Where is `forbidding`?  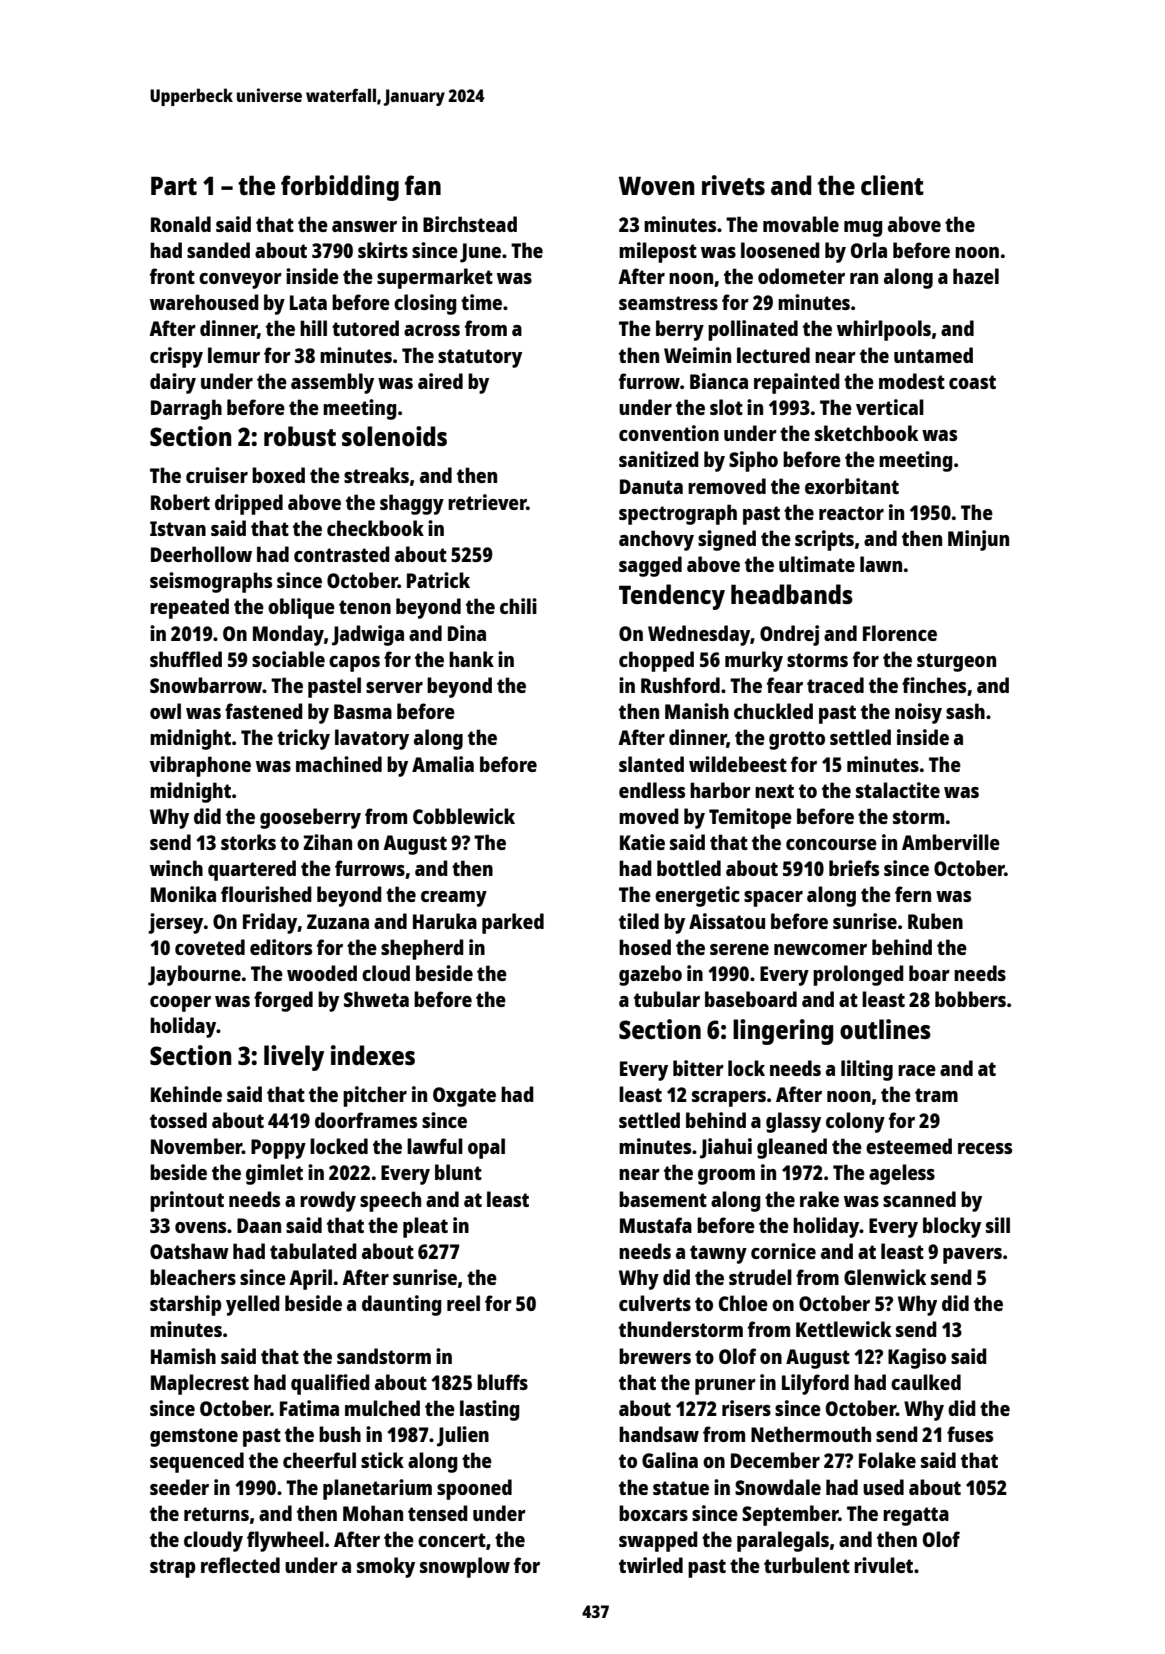 forbidding is located at coordinates (340, 188).
